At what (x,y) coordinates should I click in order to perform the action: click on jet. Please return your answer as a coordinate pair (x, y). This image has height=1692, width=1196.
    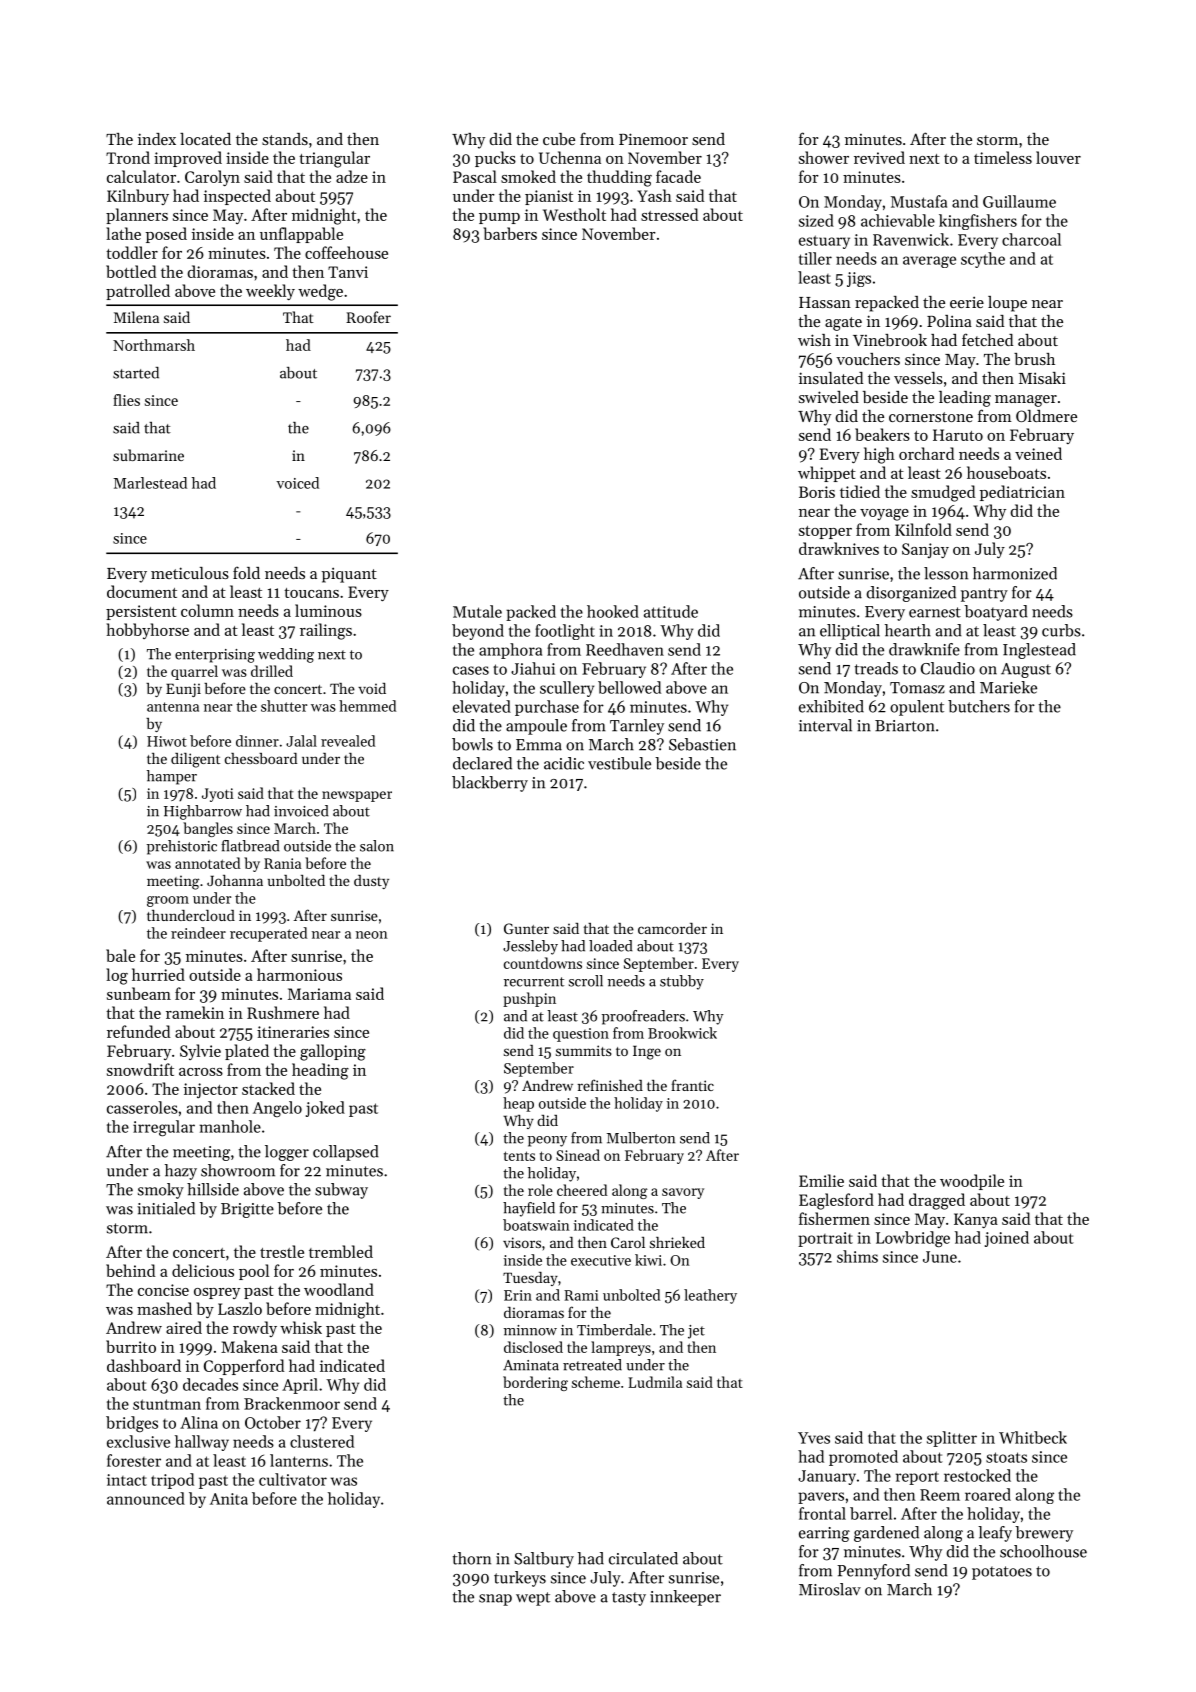
    Looking at the image, I should click on (696, 1332).
